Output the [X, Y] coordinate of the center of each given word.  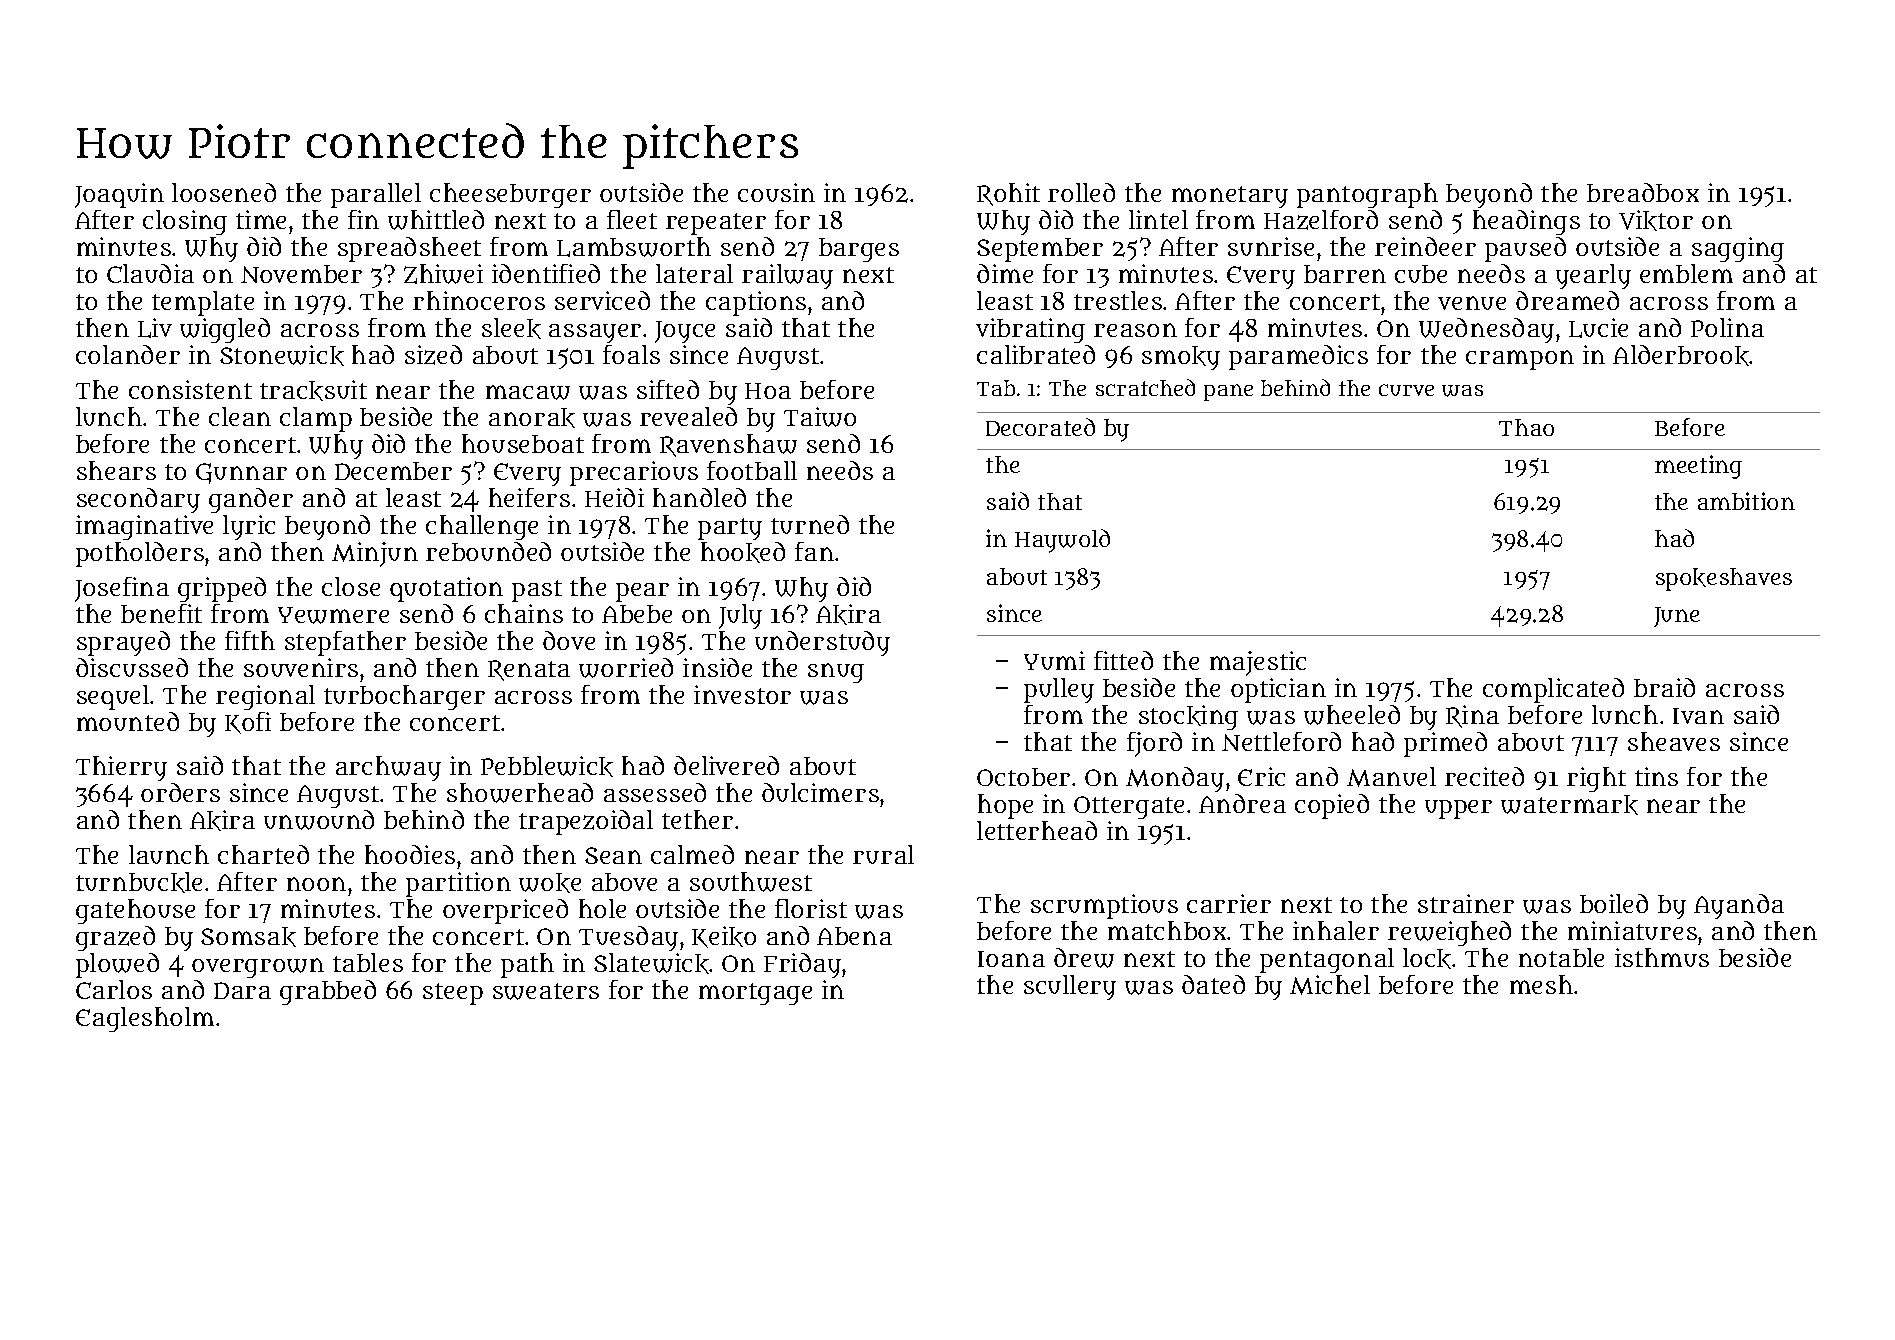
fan [814, 551]
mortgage [755, 994]
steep [453, 994]
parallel [376, 195]
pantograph [1367, 195]
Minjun [375, 554]
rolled [1081, 192]
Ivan [1698, 716]
